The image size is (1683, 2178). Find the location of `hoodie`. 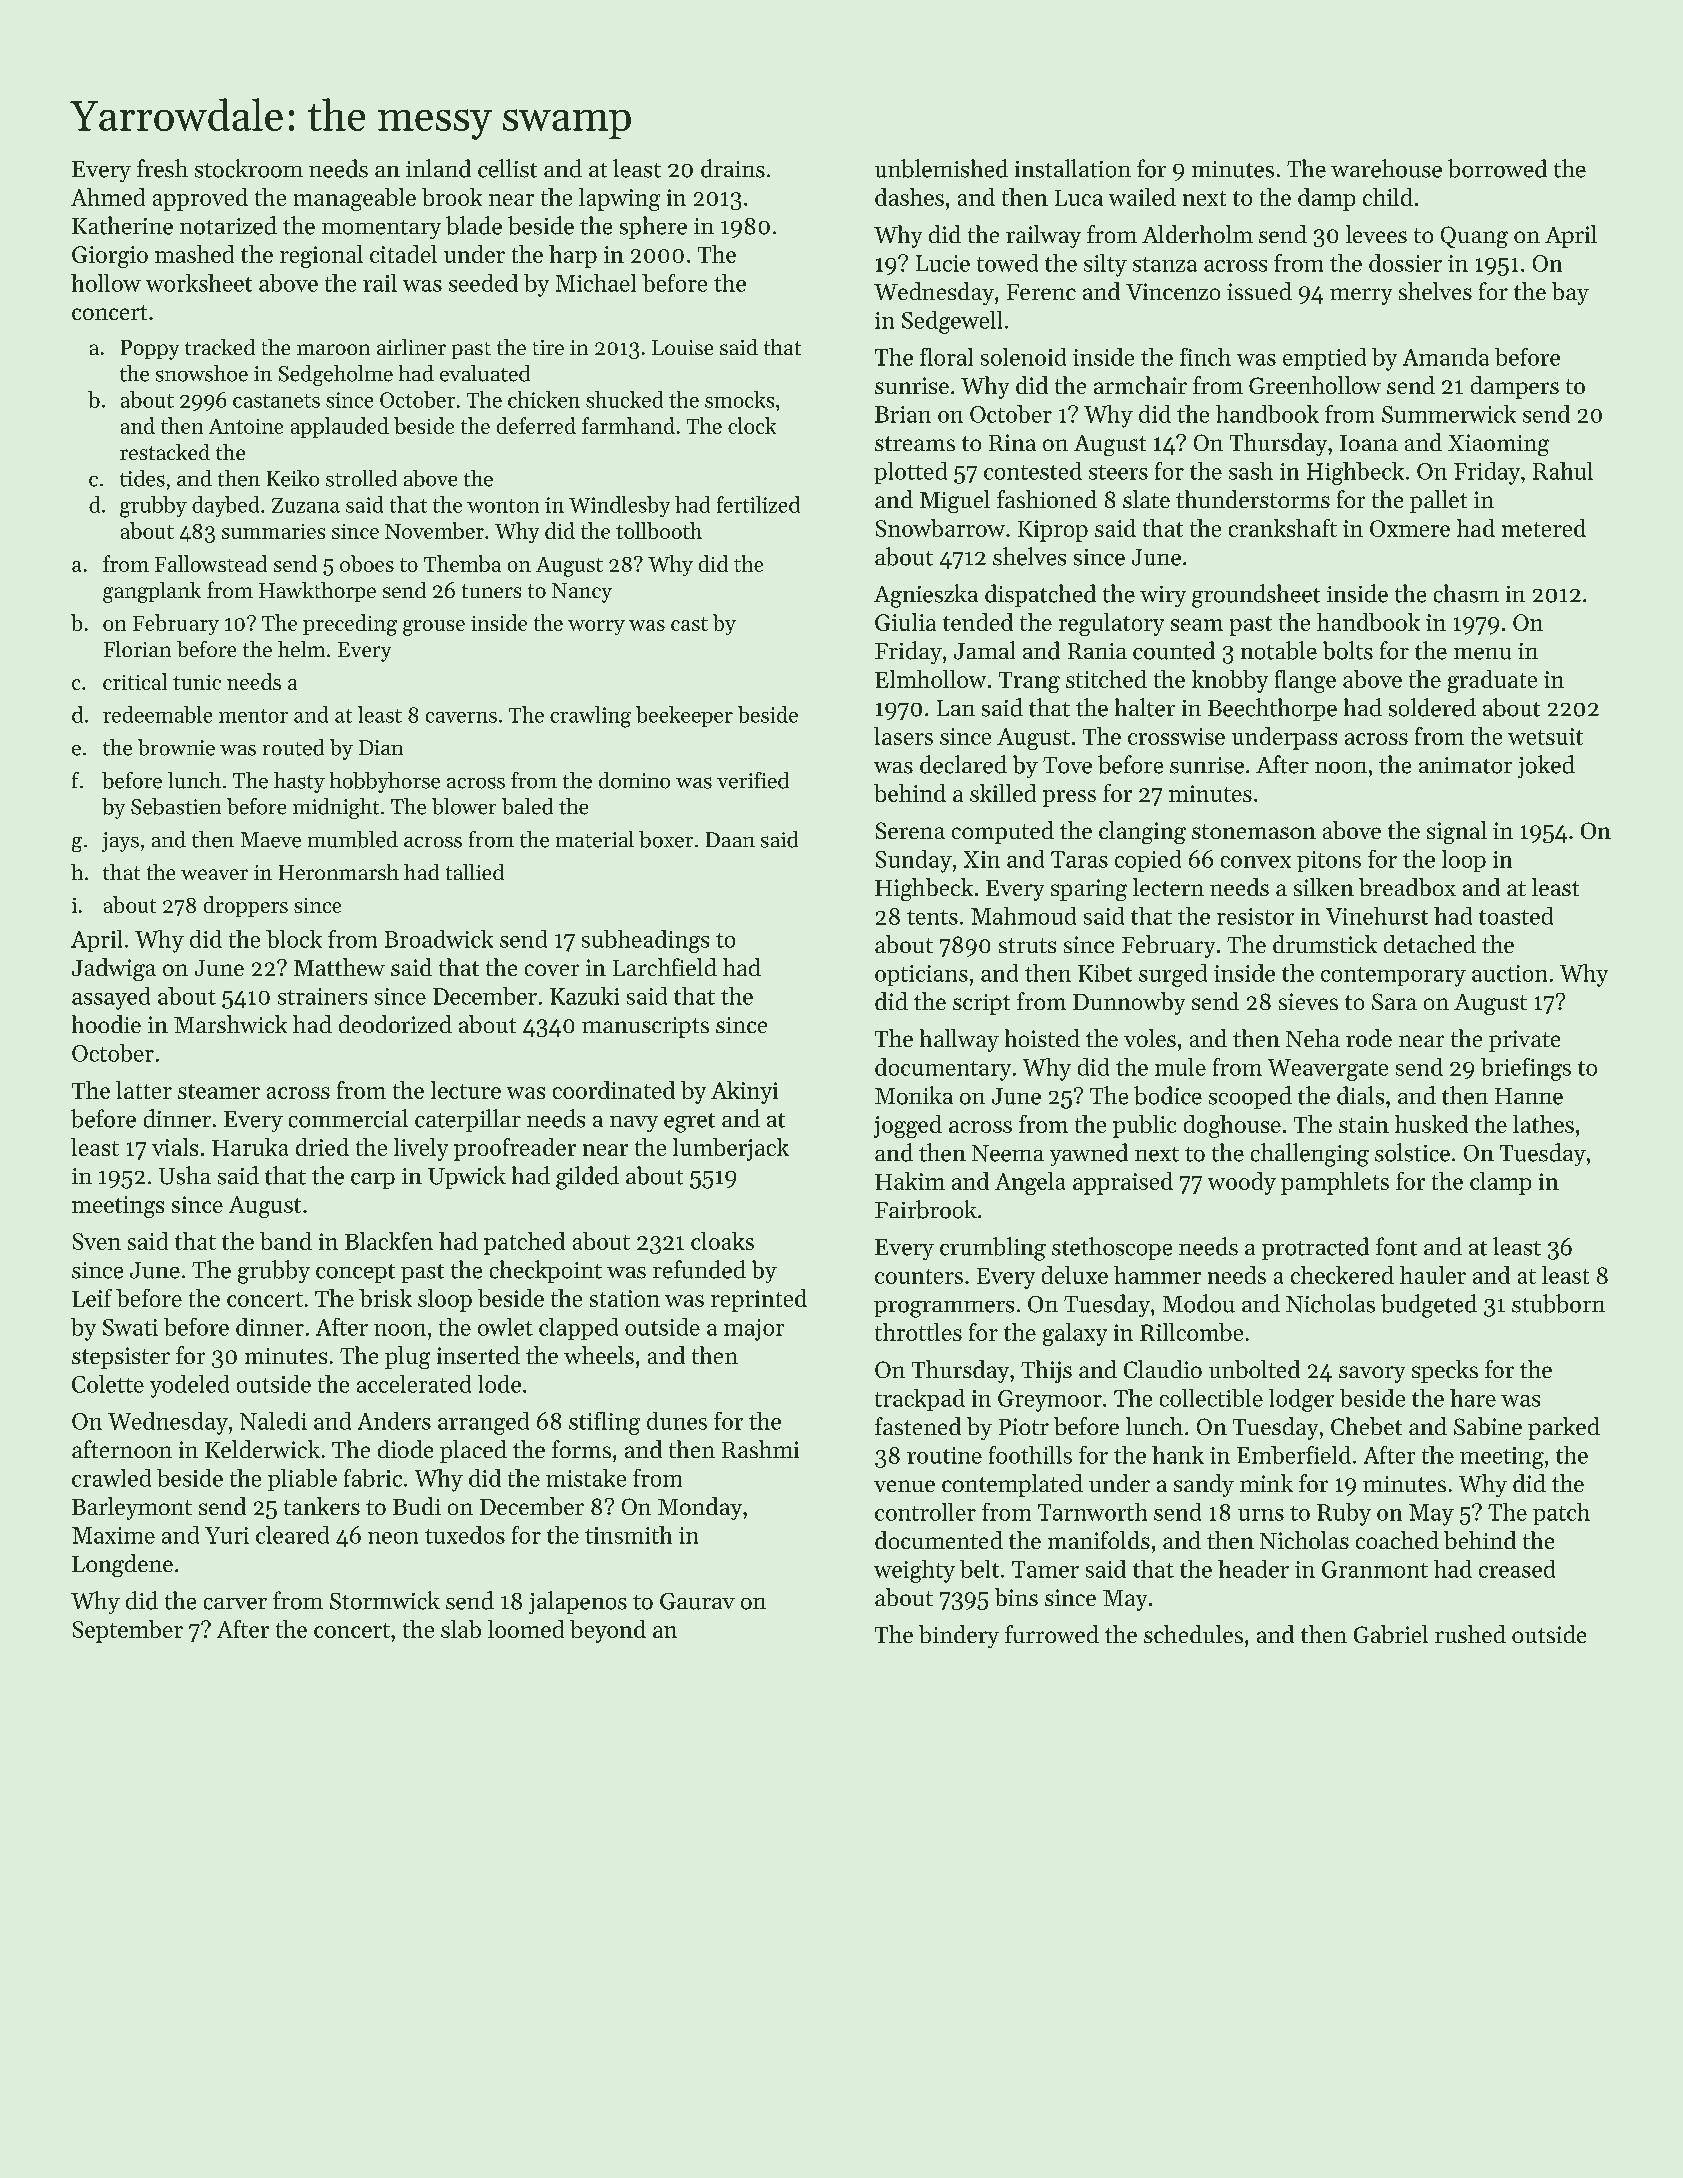

hoodie is located at coordinates (106, 1024).
